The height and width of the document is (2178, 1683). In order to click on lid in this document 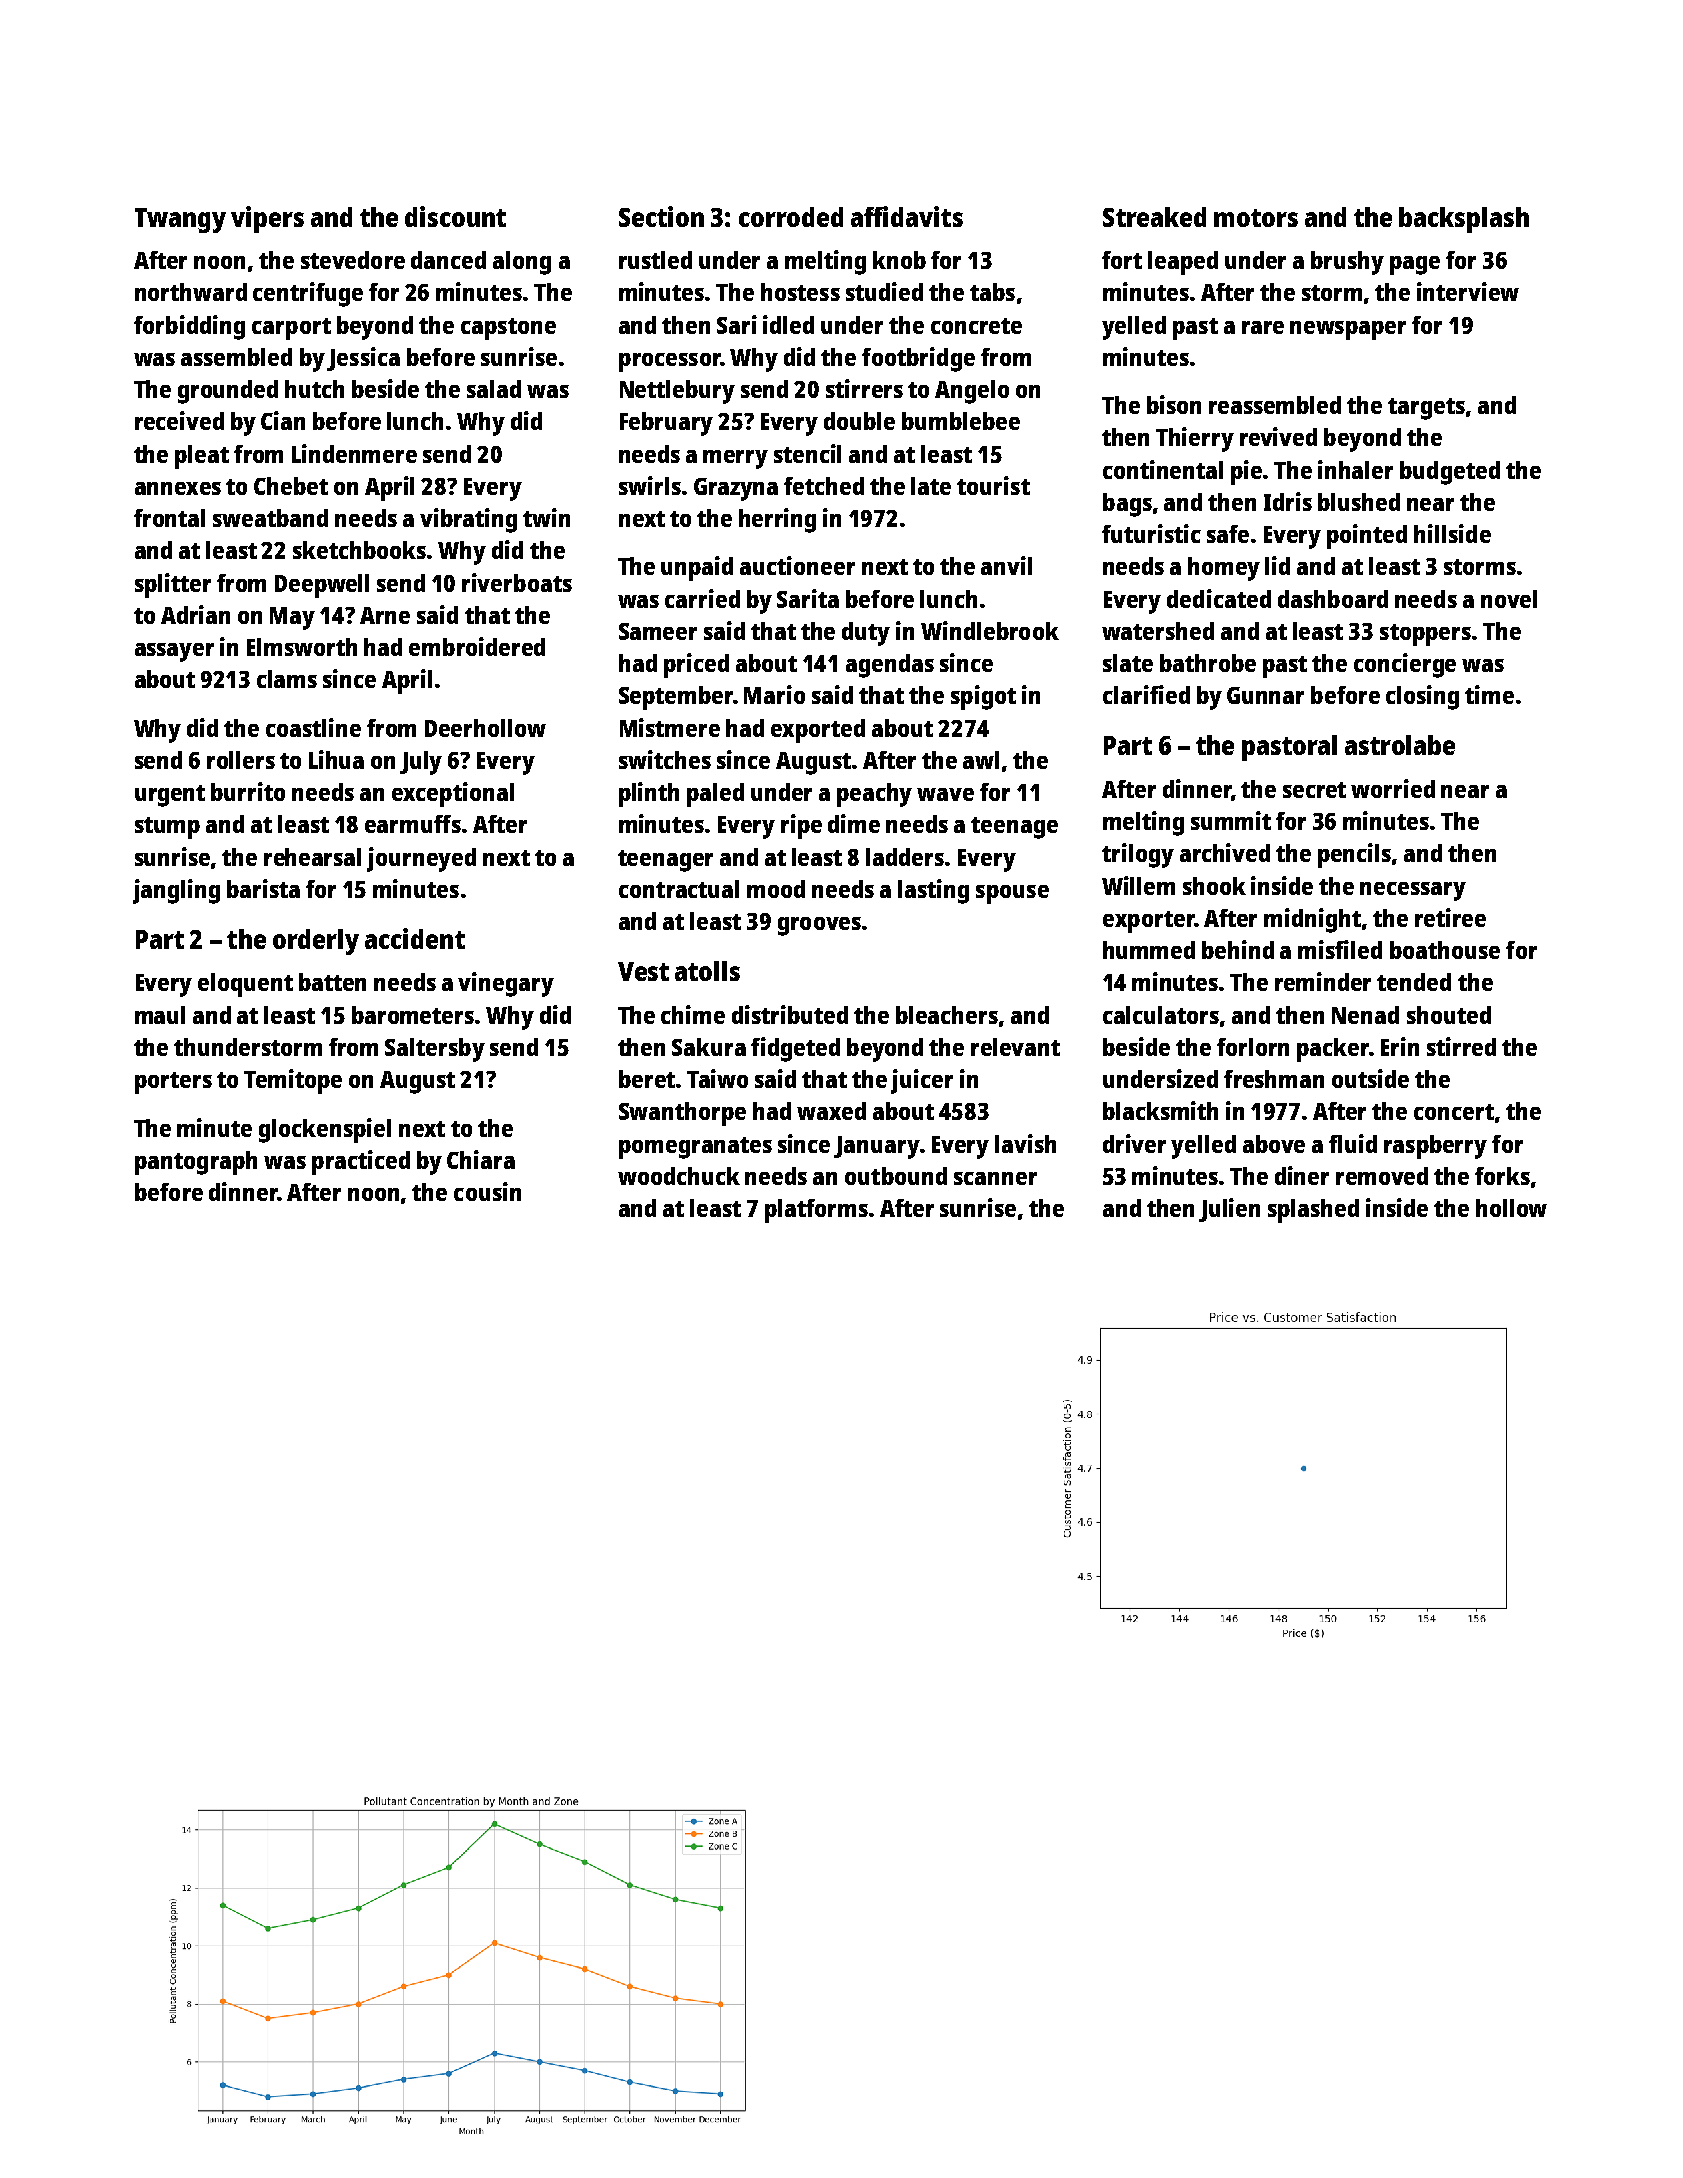, I will do `click(1277, 565)`.
